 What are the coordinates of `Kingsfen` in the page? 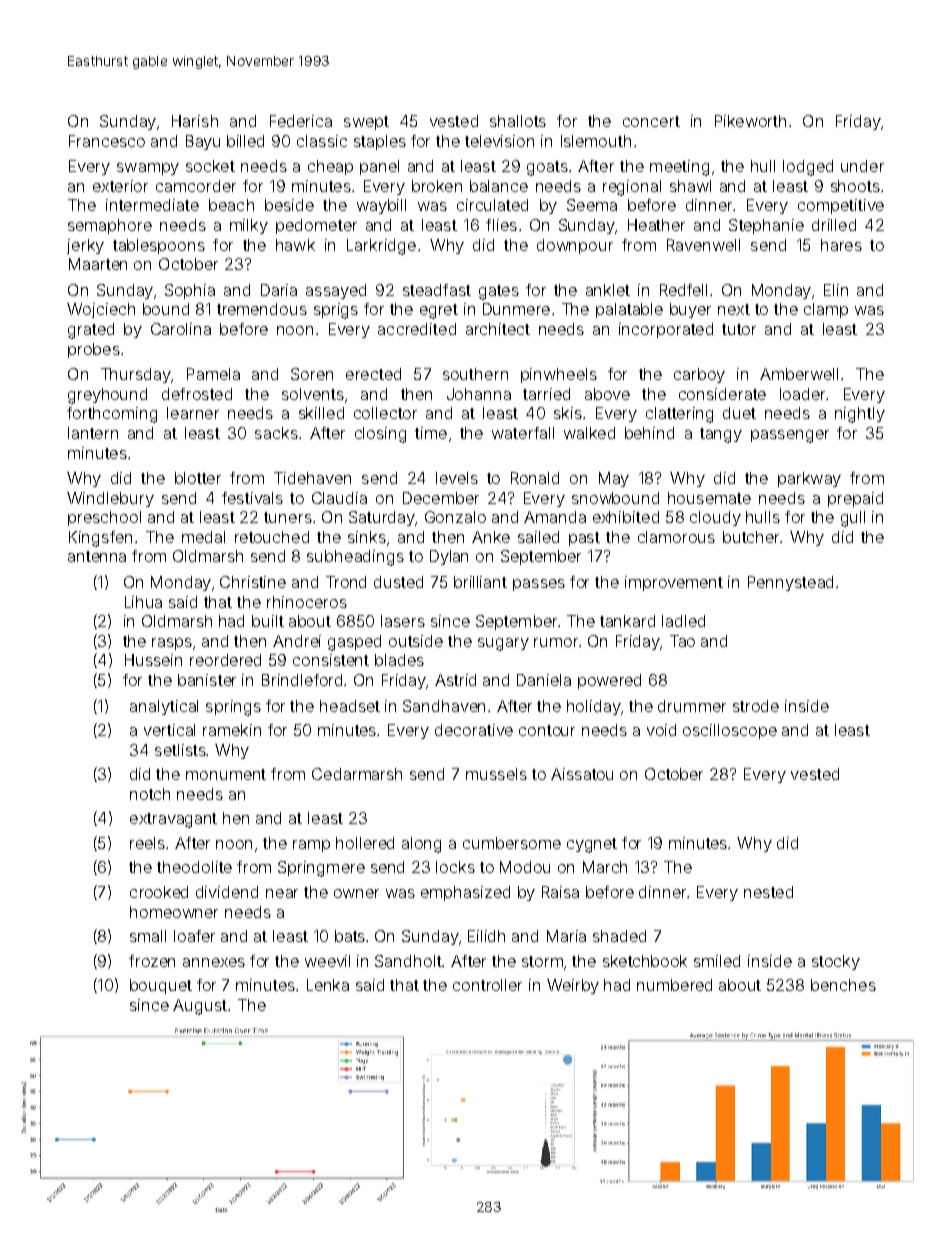 It's located at (100, 539).
